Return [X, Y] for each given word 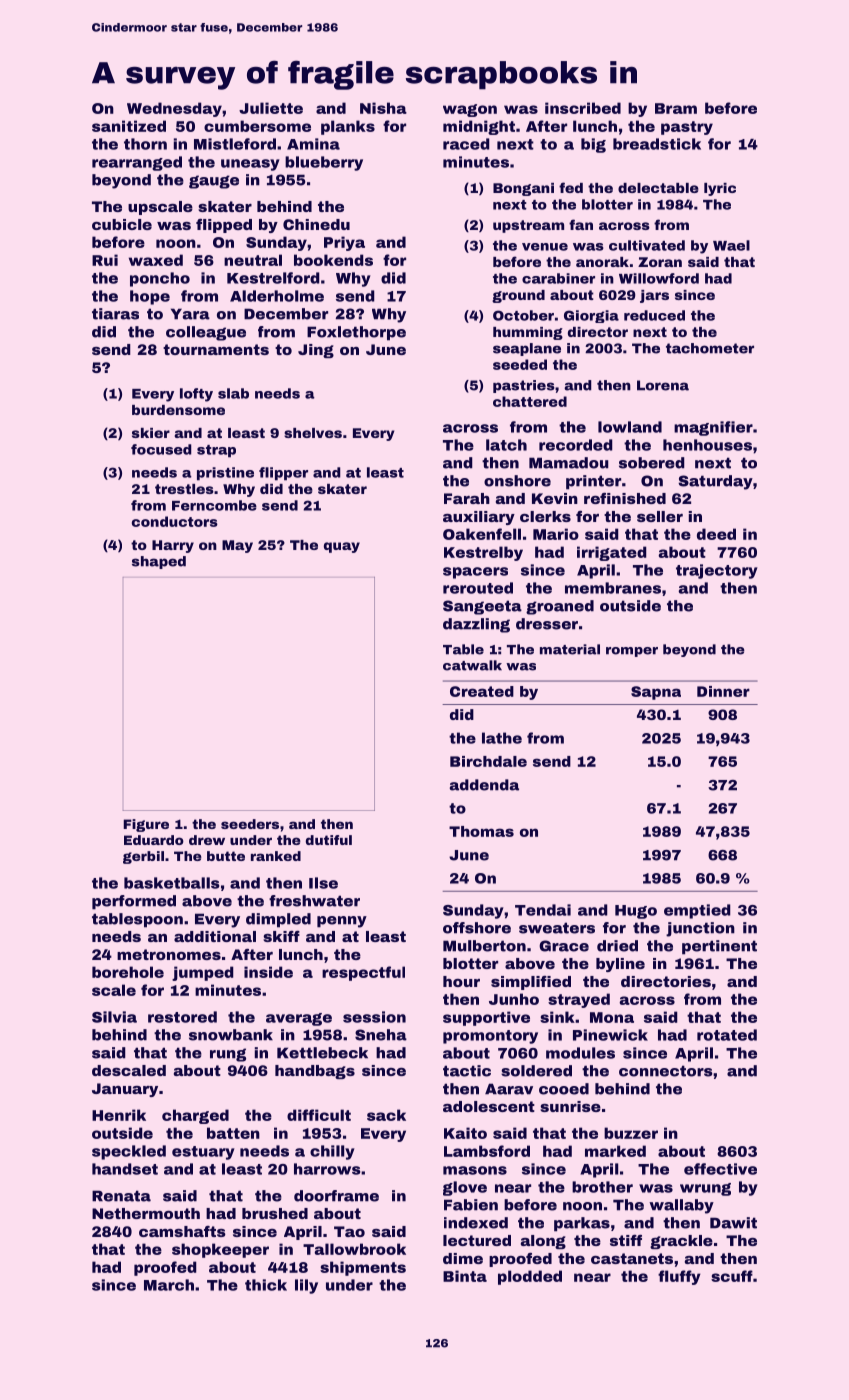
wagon [470, 110]
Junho [514, 999]
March [169, 1285]
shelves [313, 433]
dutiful [329, 840]
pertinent [719, 947]
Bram [676, 108]
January [125, 1090]
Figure [146, 825]
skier [151, 433]
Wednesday [174, 109]
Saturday [715, 482]
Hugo [636, 912]
